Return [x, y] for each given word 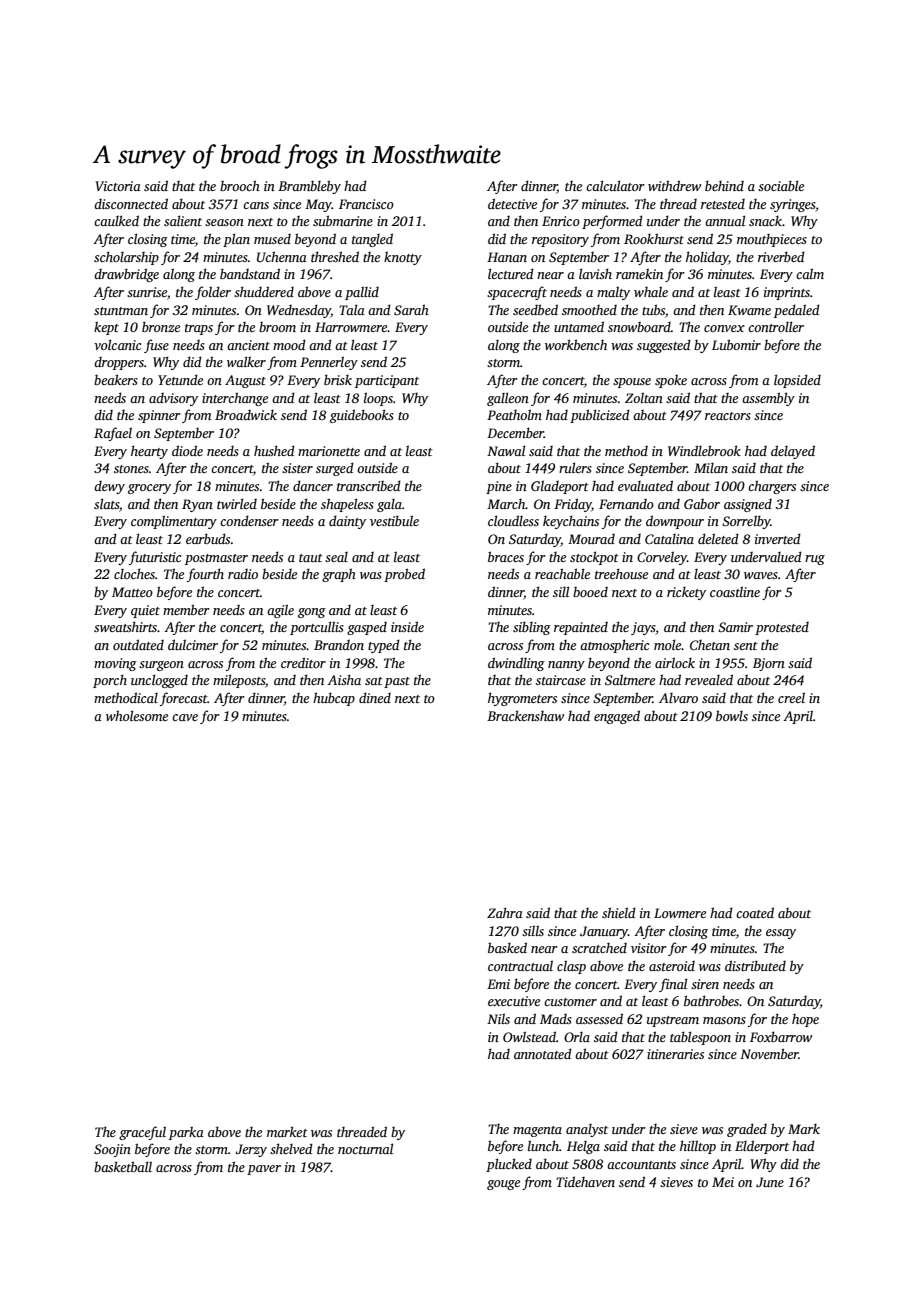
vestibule [394, 520]
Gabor [702, 504]
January [604, 932]
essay [781, 934]
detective [512, 203]
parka [186, 1133]
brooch [240, 185]
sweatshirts [125, 626]
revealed [709, 679]
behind [724, 185]
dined [375, 697]
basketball [123, 1166]
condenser [249, 520]
